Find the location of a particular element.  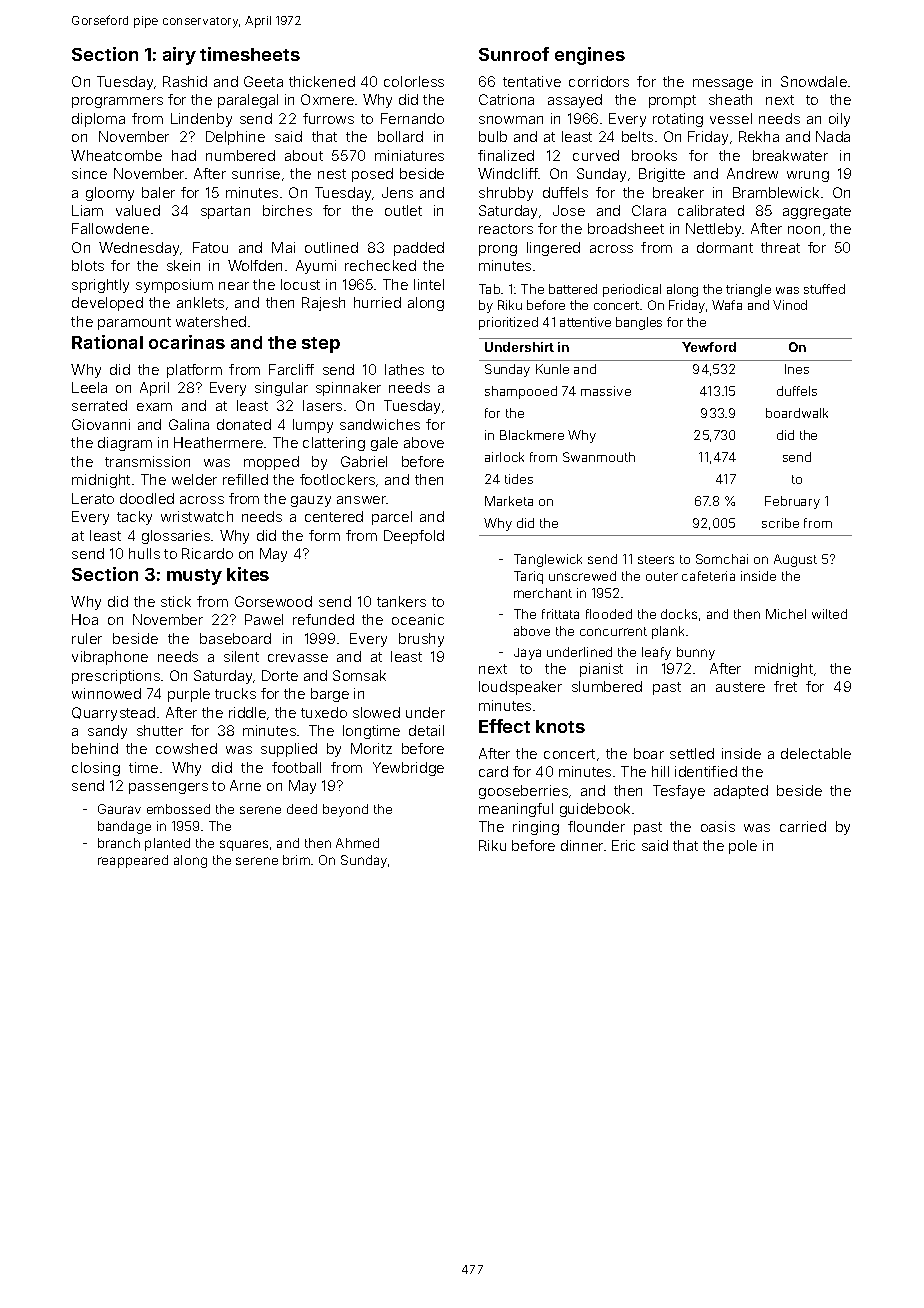

prioritized is located at coordinates (508, 323).
